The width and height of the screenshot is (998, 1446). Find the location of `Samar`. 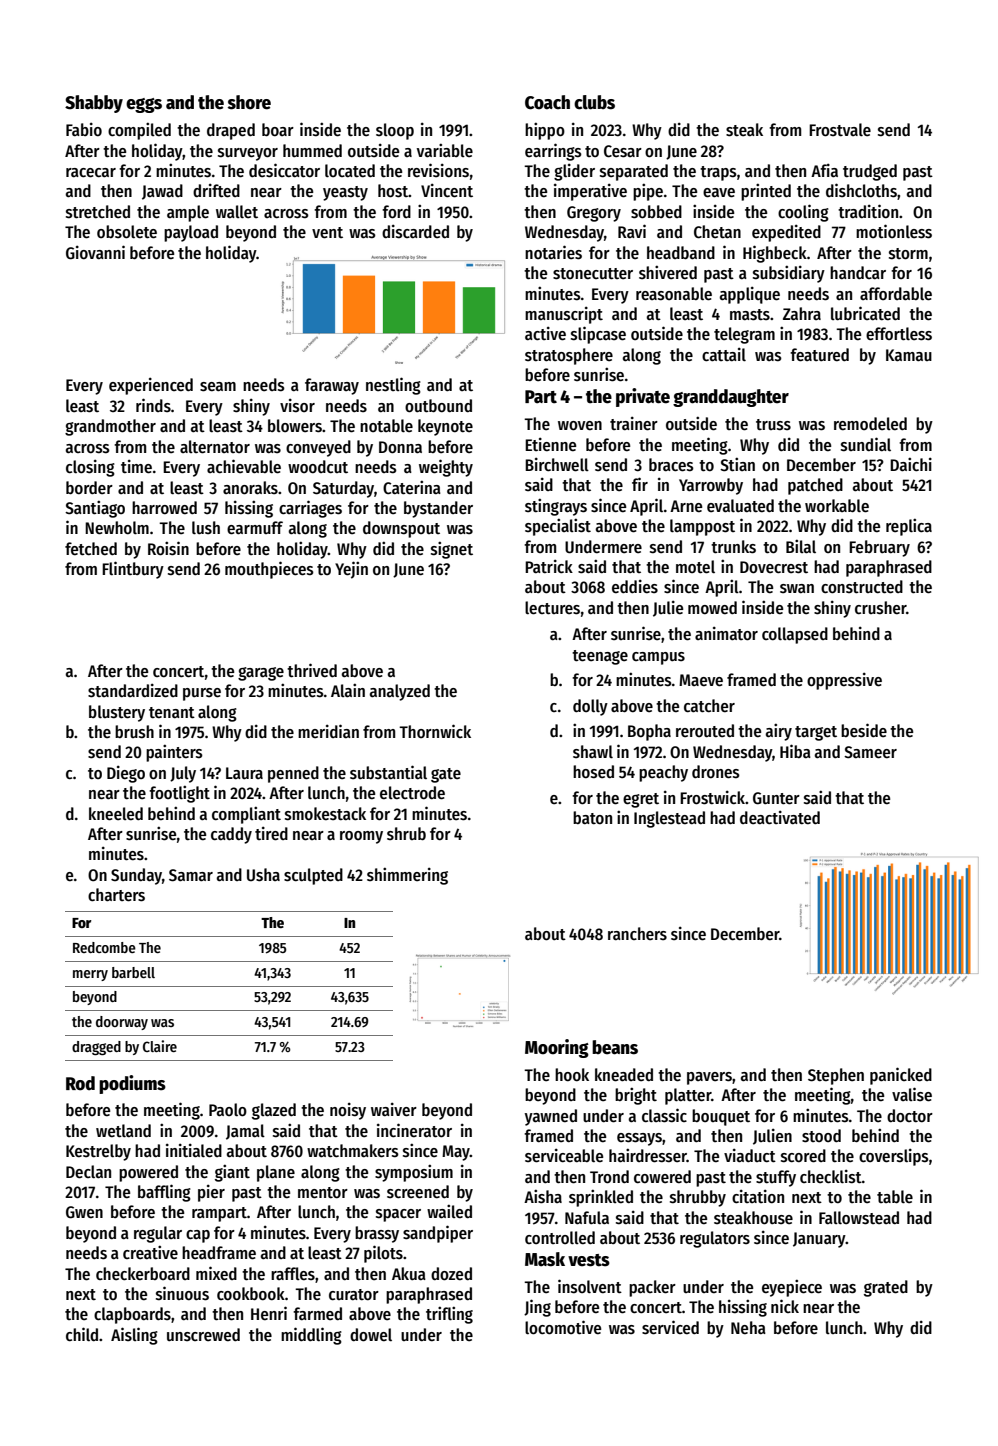

Samar is located at coordinates (191, 875).
